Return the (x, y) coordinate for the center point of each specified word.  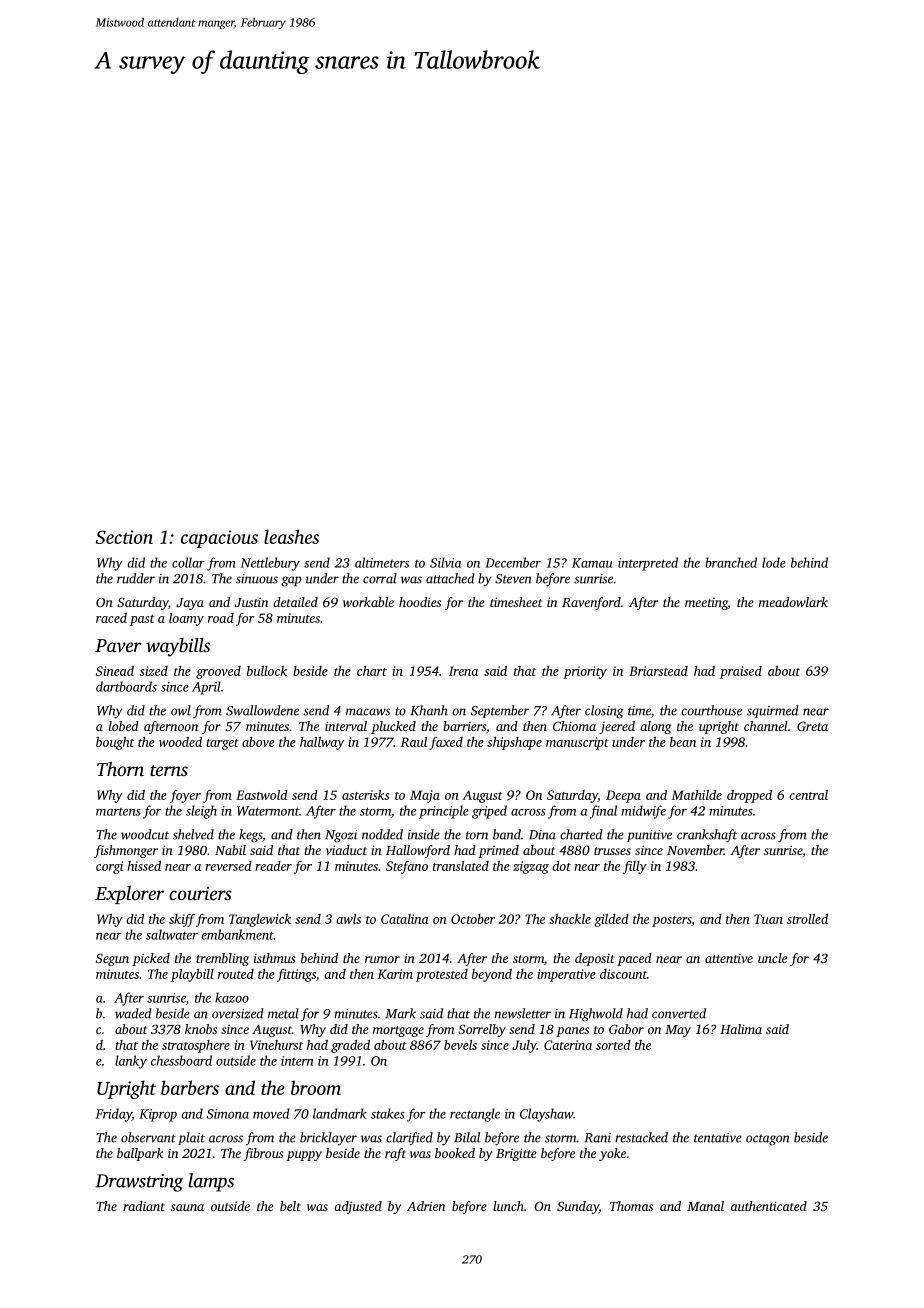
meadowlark (793, 602)
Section (124, 537)
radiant (144, 1206)
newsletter (522, 1013)
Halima (741, 1029)
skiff (182, 920)
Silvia (445, 562)
